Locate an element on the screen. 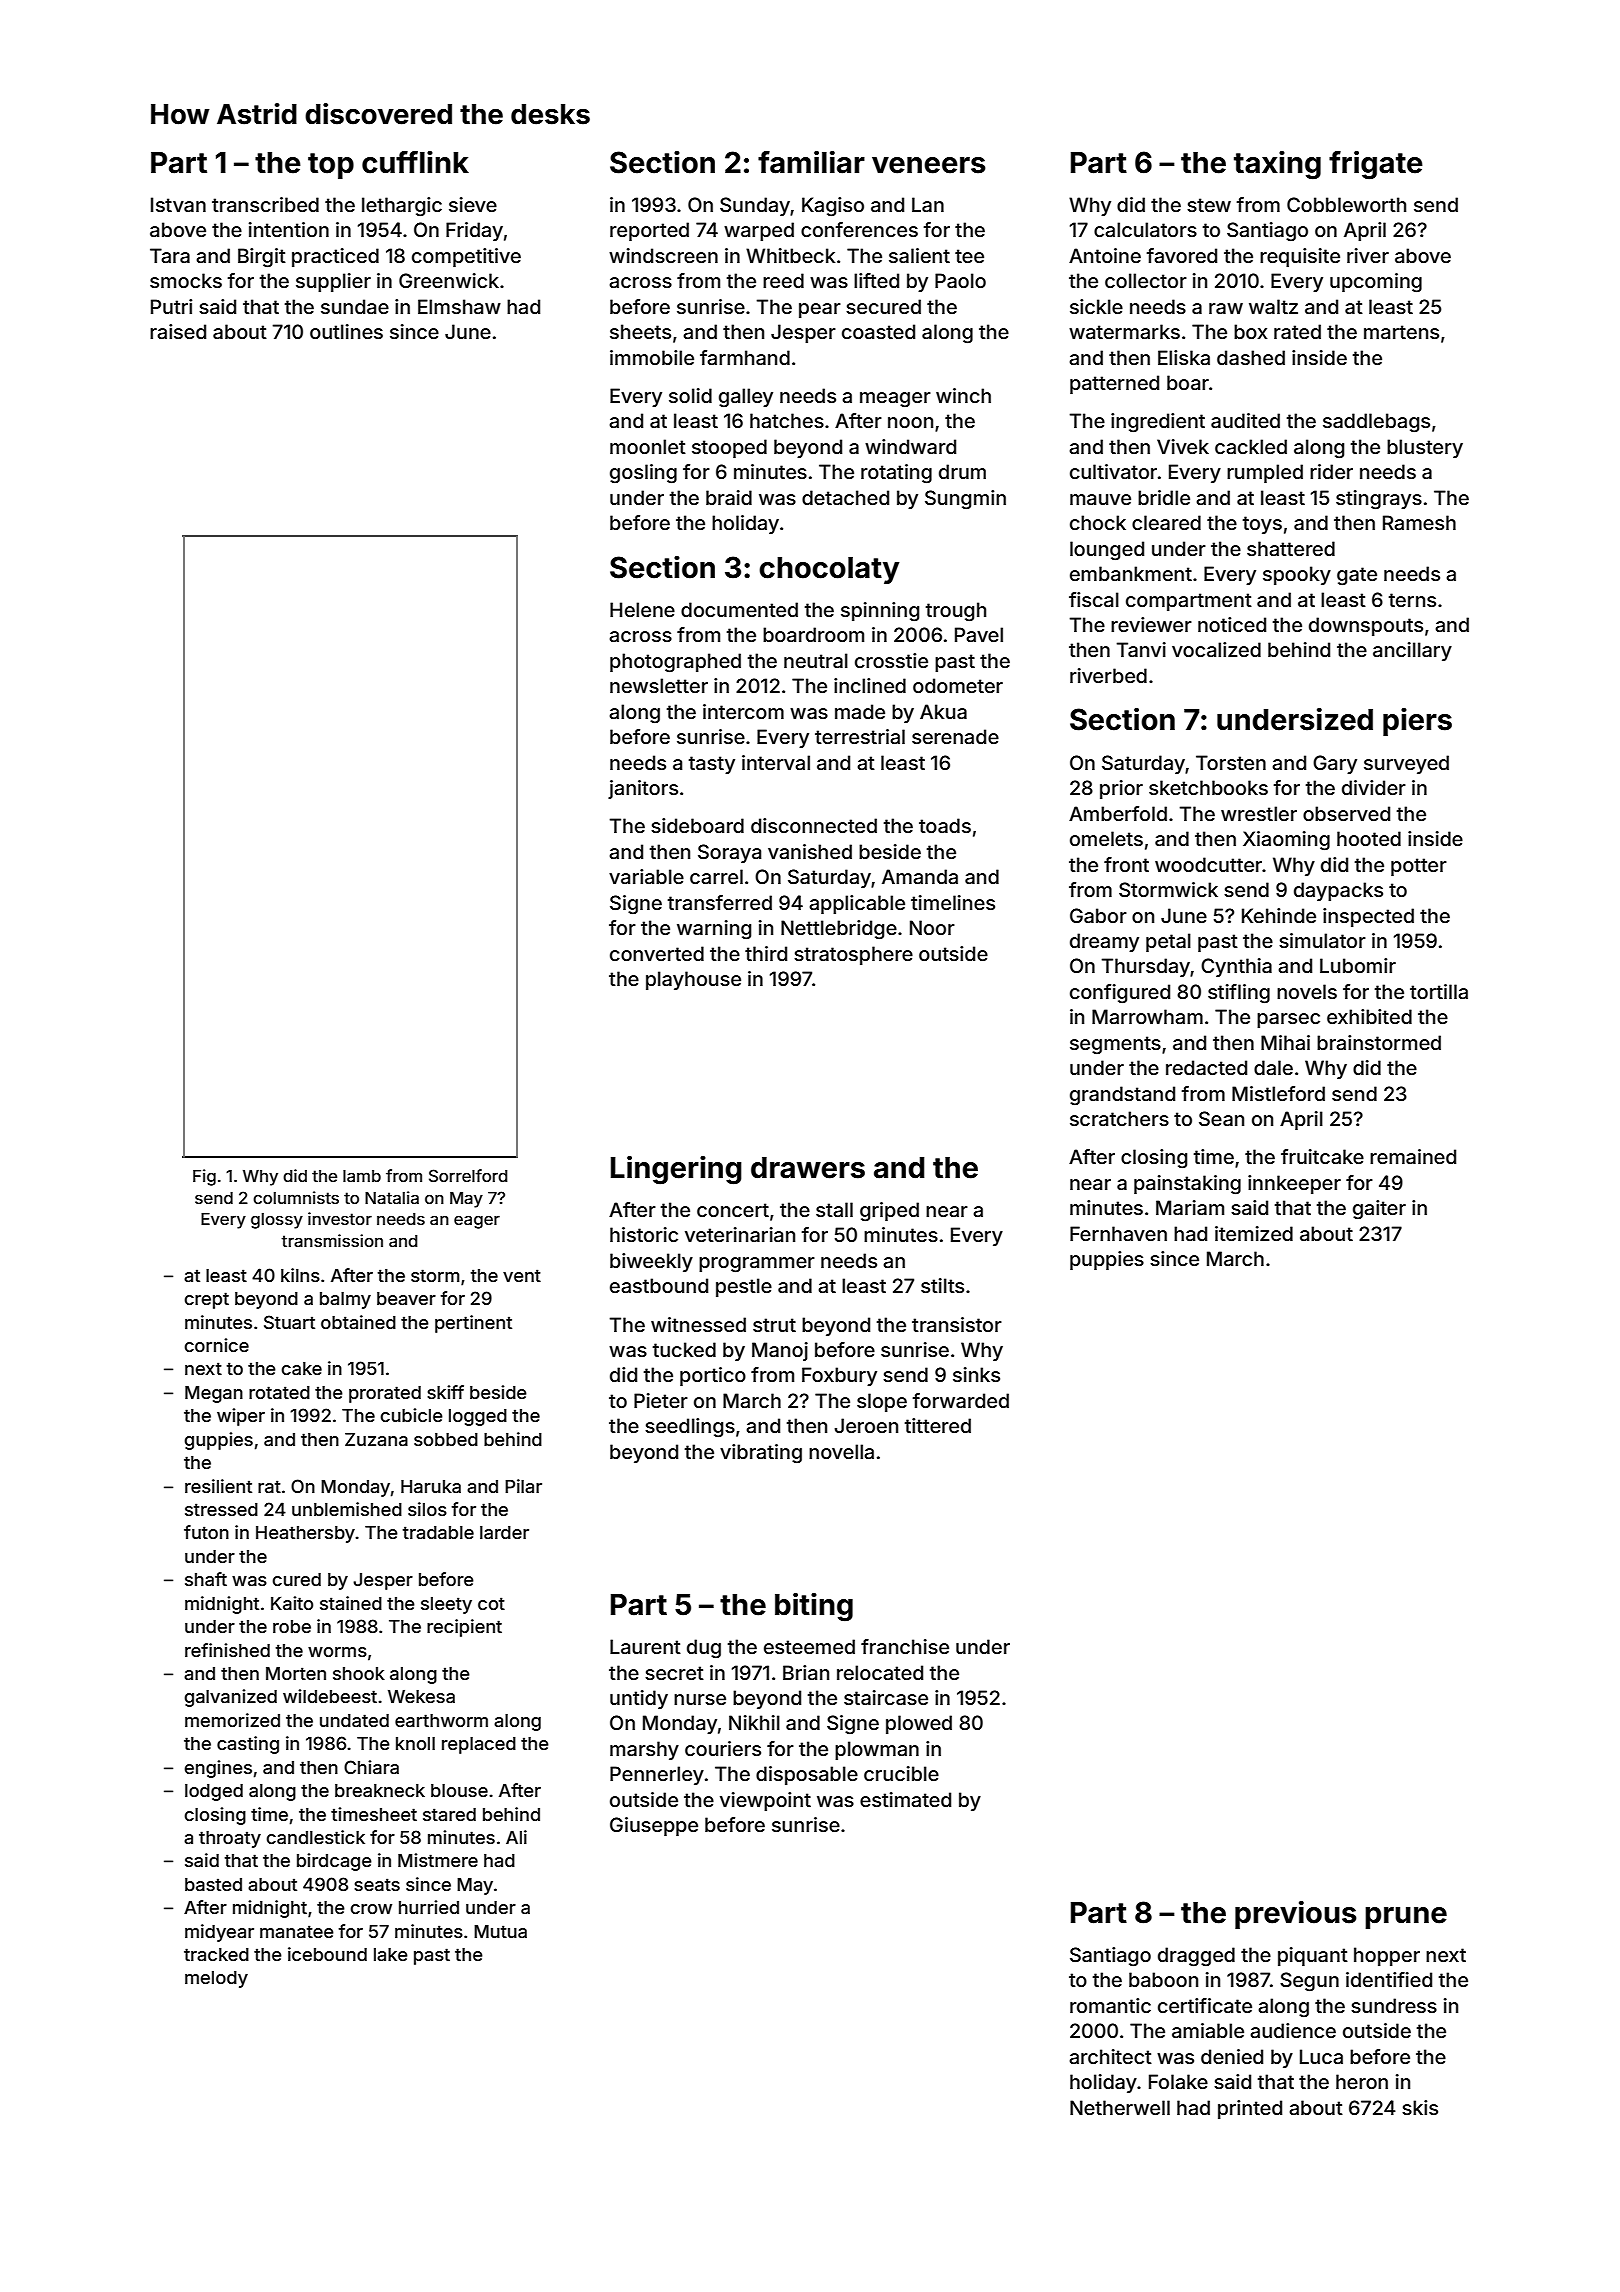 The width and height of the screenshot is (1620, 2292). disposable is located at coordinates (807, 1775).
